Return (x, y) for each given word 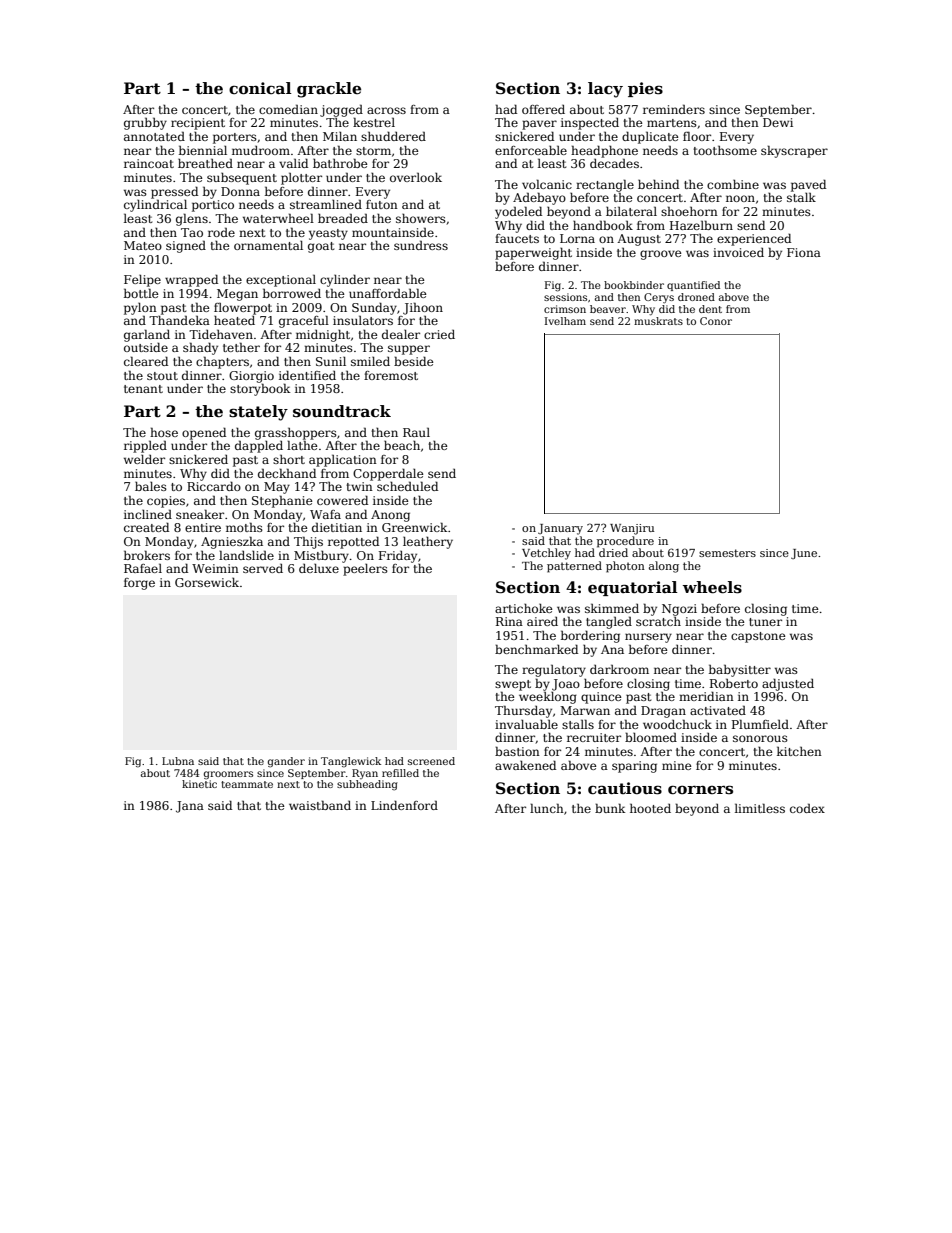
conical (260, 88)
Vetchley (546, 554)
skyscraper (794, 151)
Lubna (178, 761)
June (804, 554)
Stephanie (282, 501)
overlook (416, 177)
